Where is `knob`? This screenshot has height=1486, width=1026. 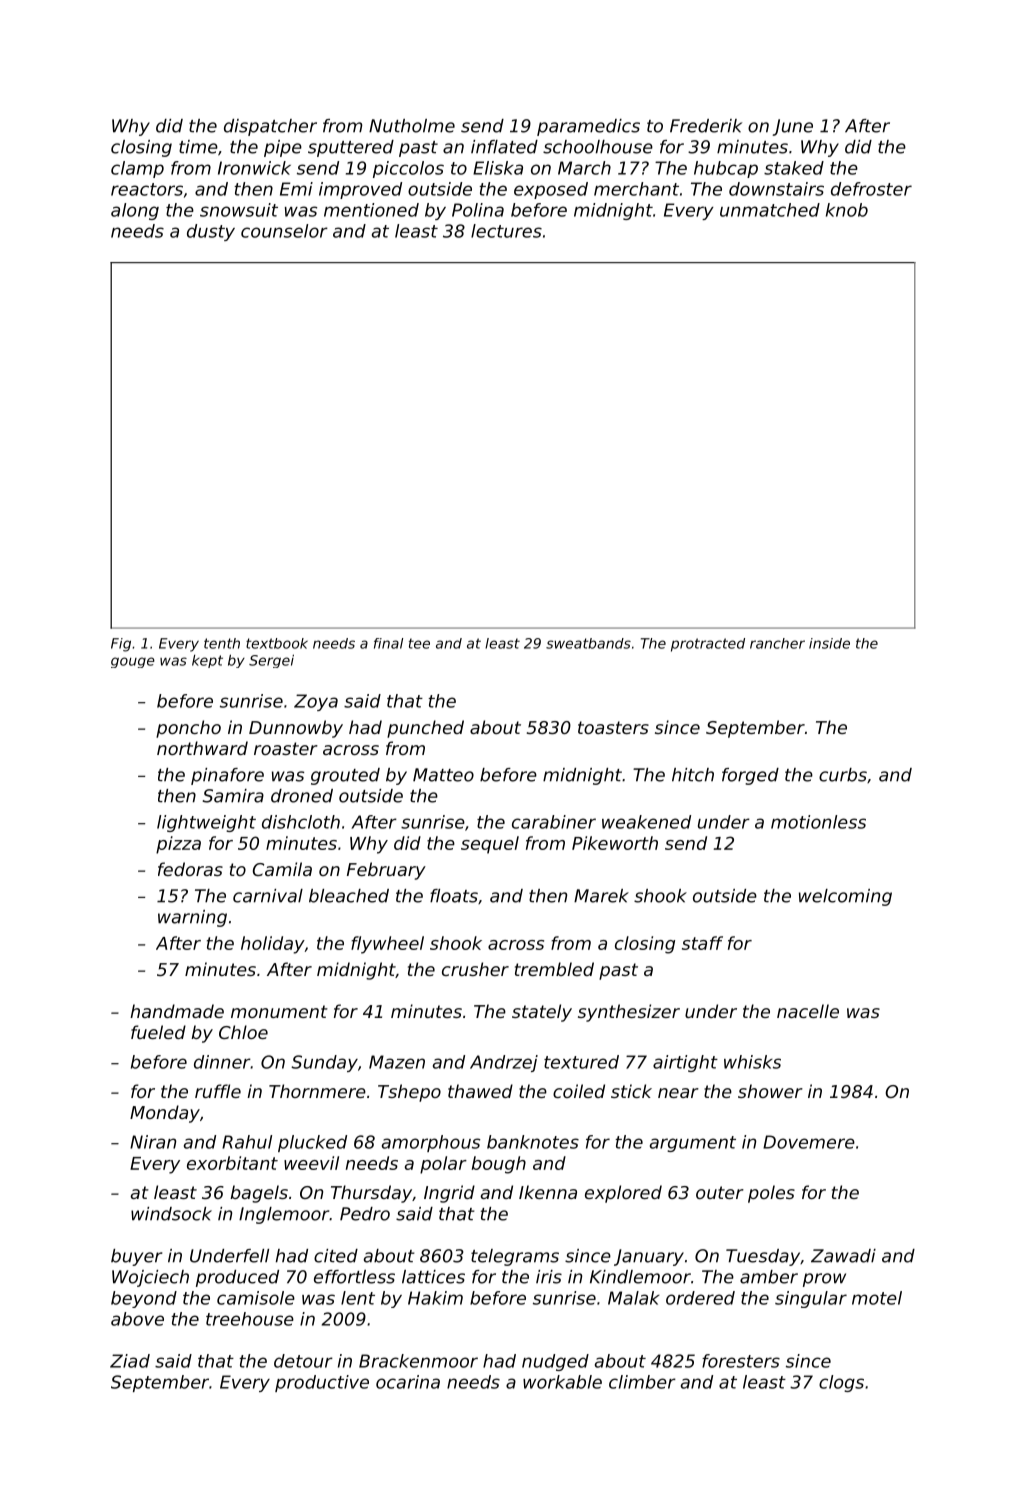
knob is located at coordinates (847, 210).
